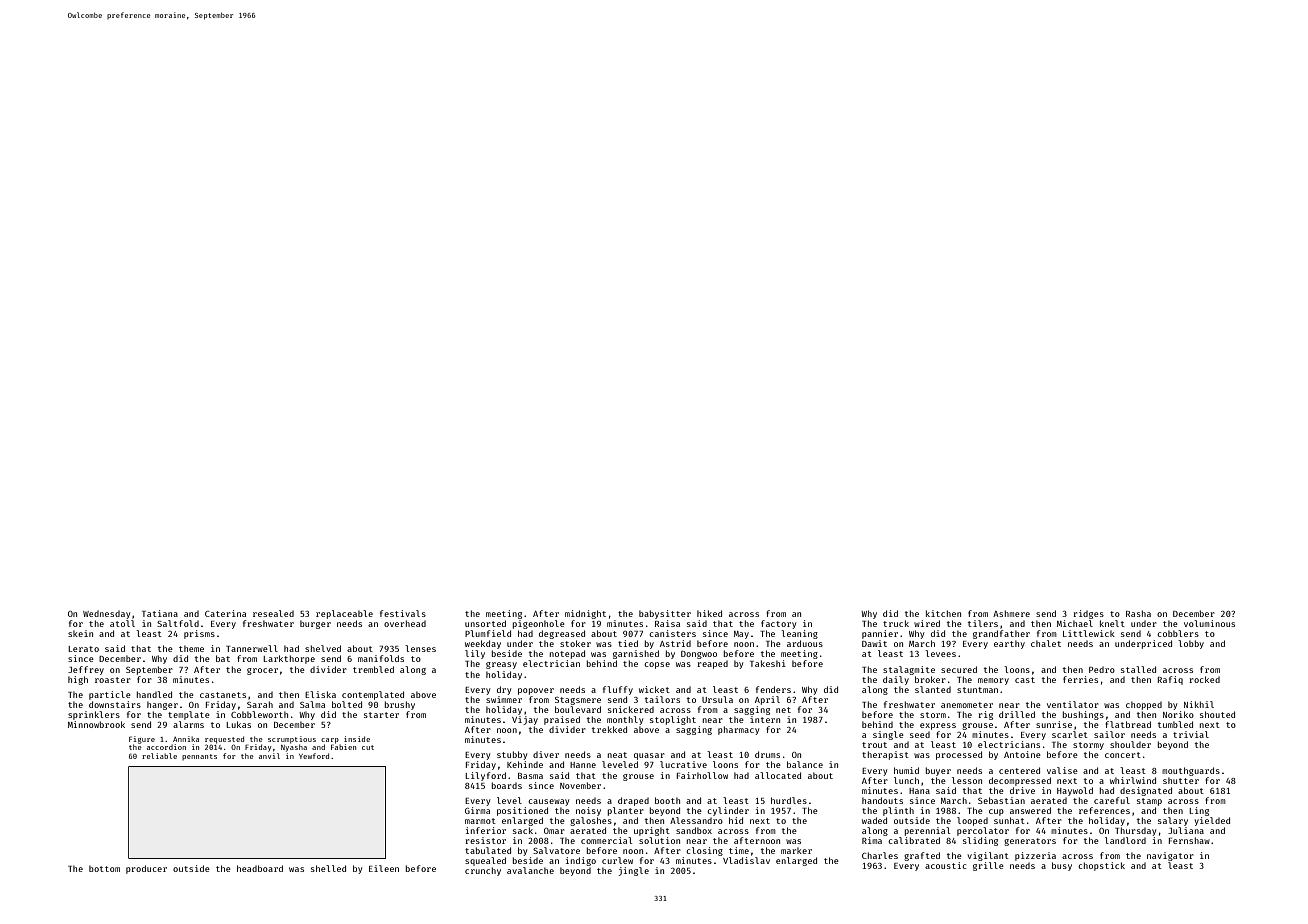 Image resolution: width=1308 pixels, height=924 pixels. I want to click on shelled, so click(328, 868).
